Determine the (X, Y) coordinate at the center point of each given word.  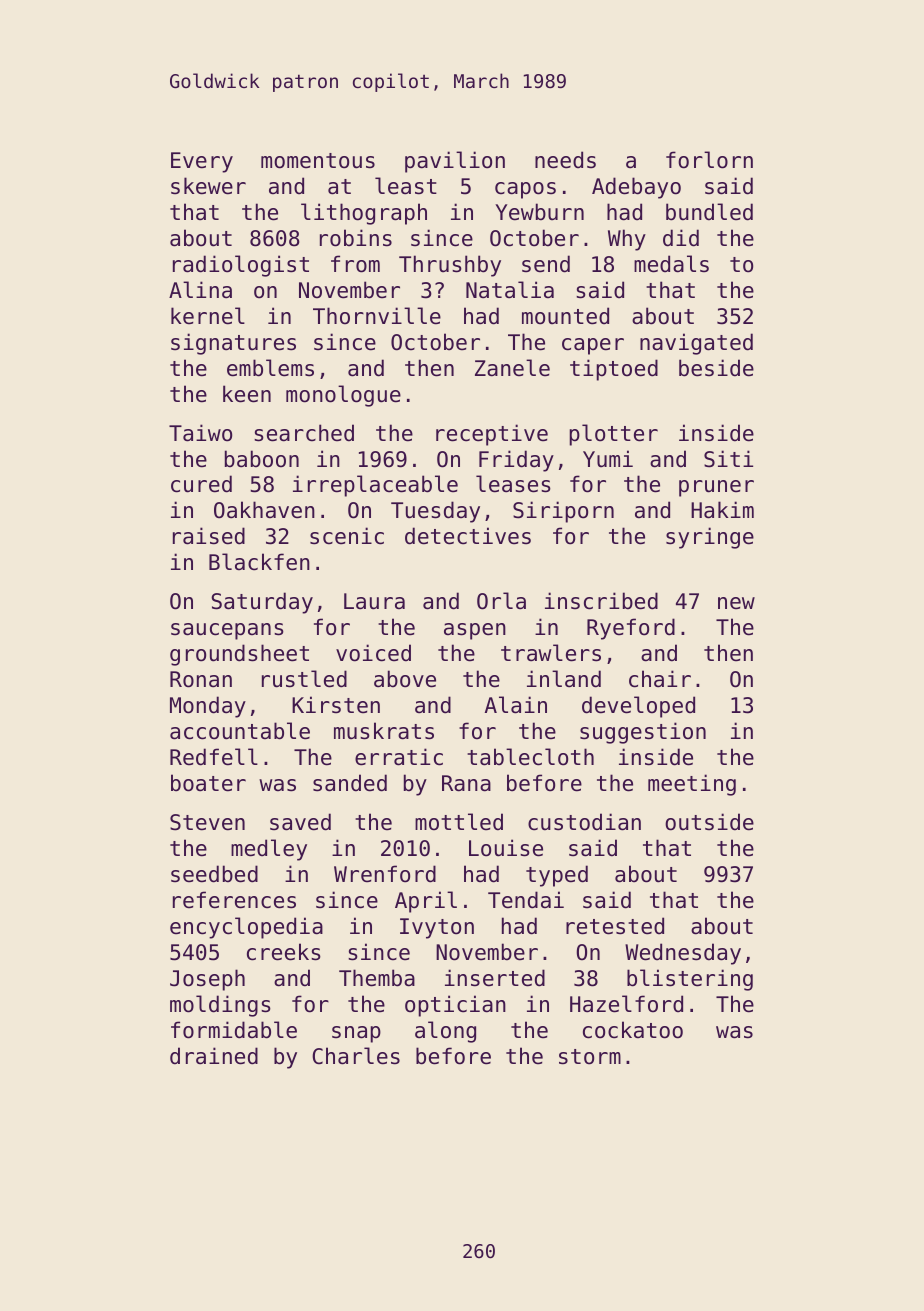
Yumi (608, 459)
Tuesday (435, 512)
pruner (716, 488)
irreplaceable (375, 486)
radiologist (241, 266)
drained (214, 1056)
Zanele (512, 368)
